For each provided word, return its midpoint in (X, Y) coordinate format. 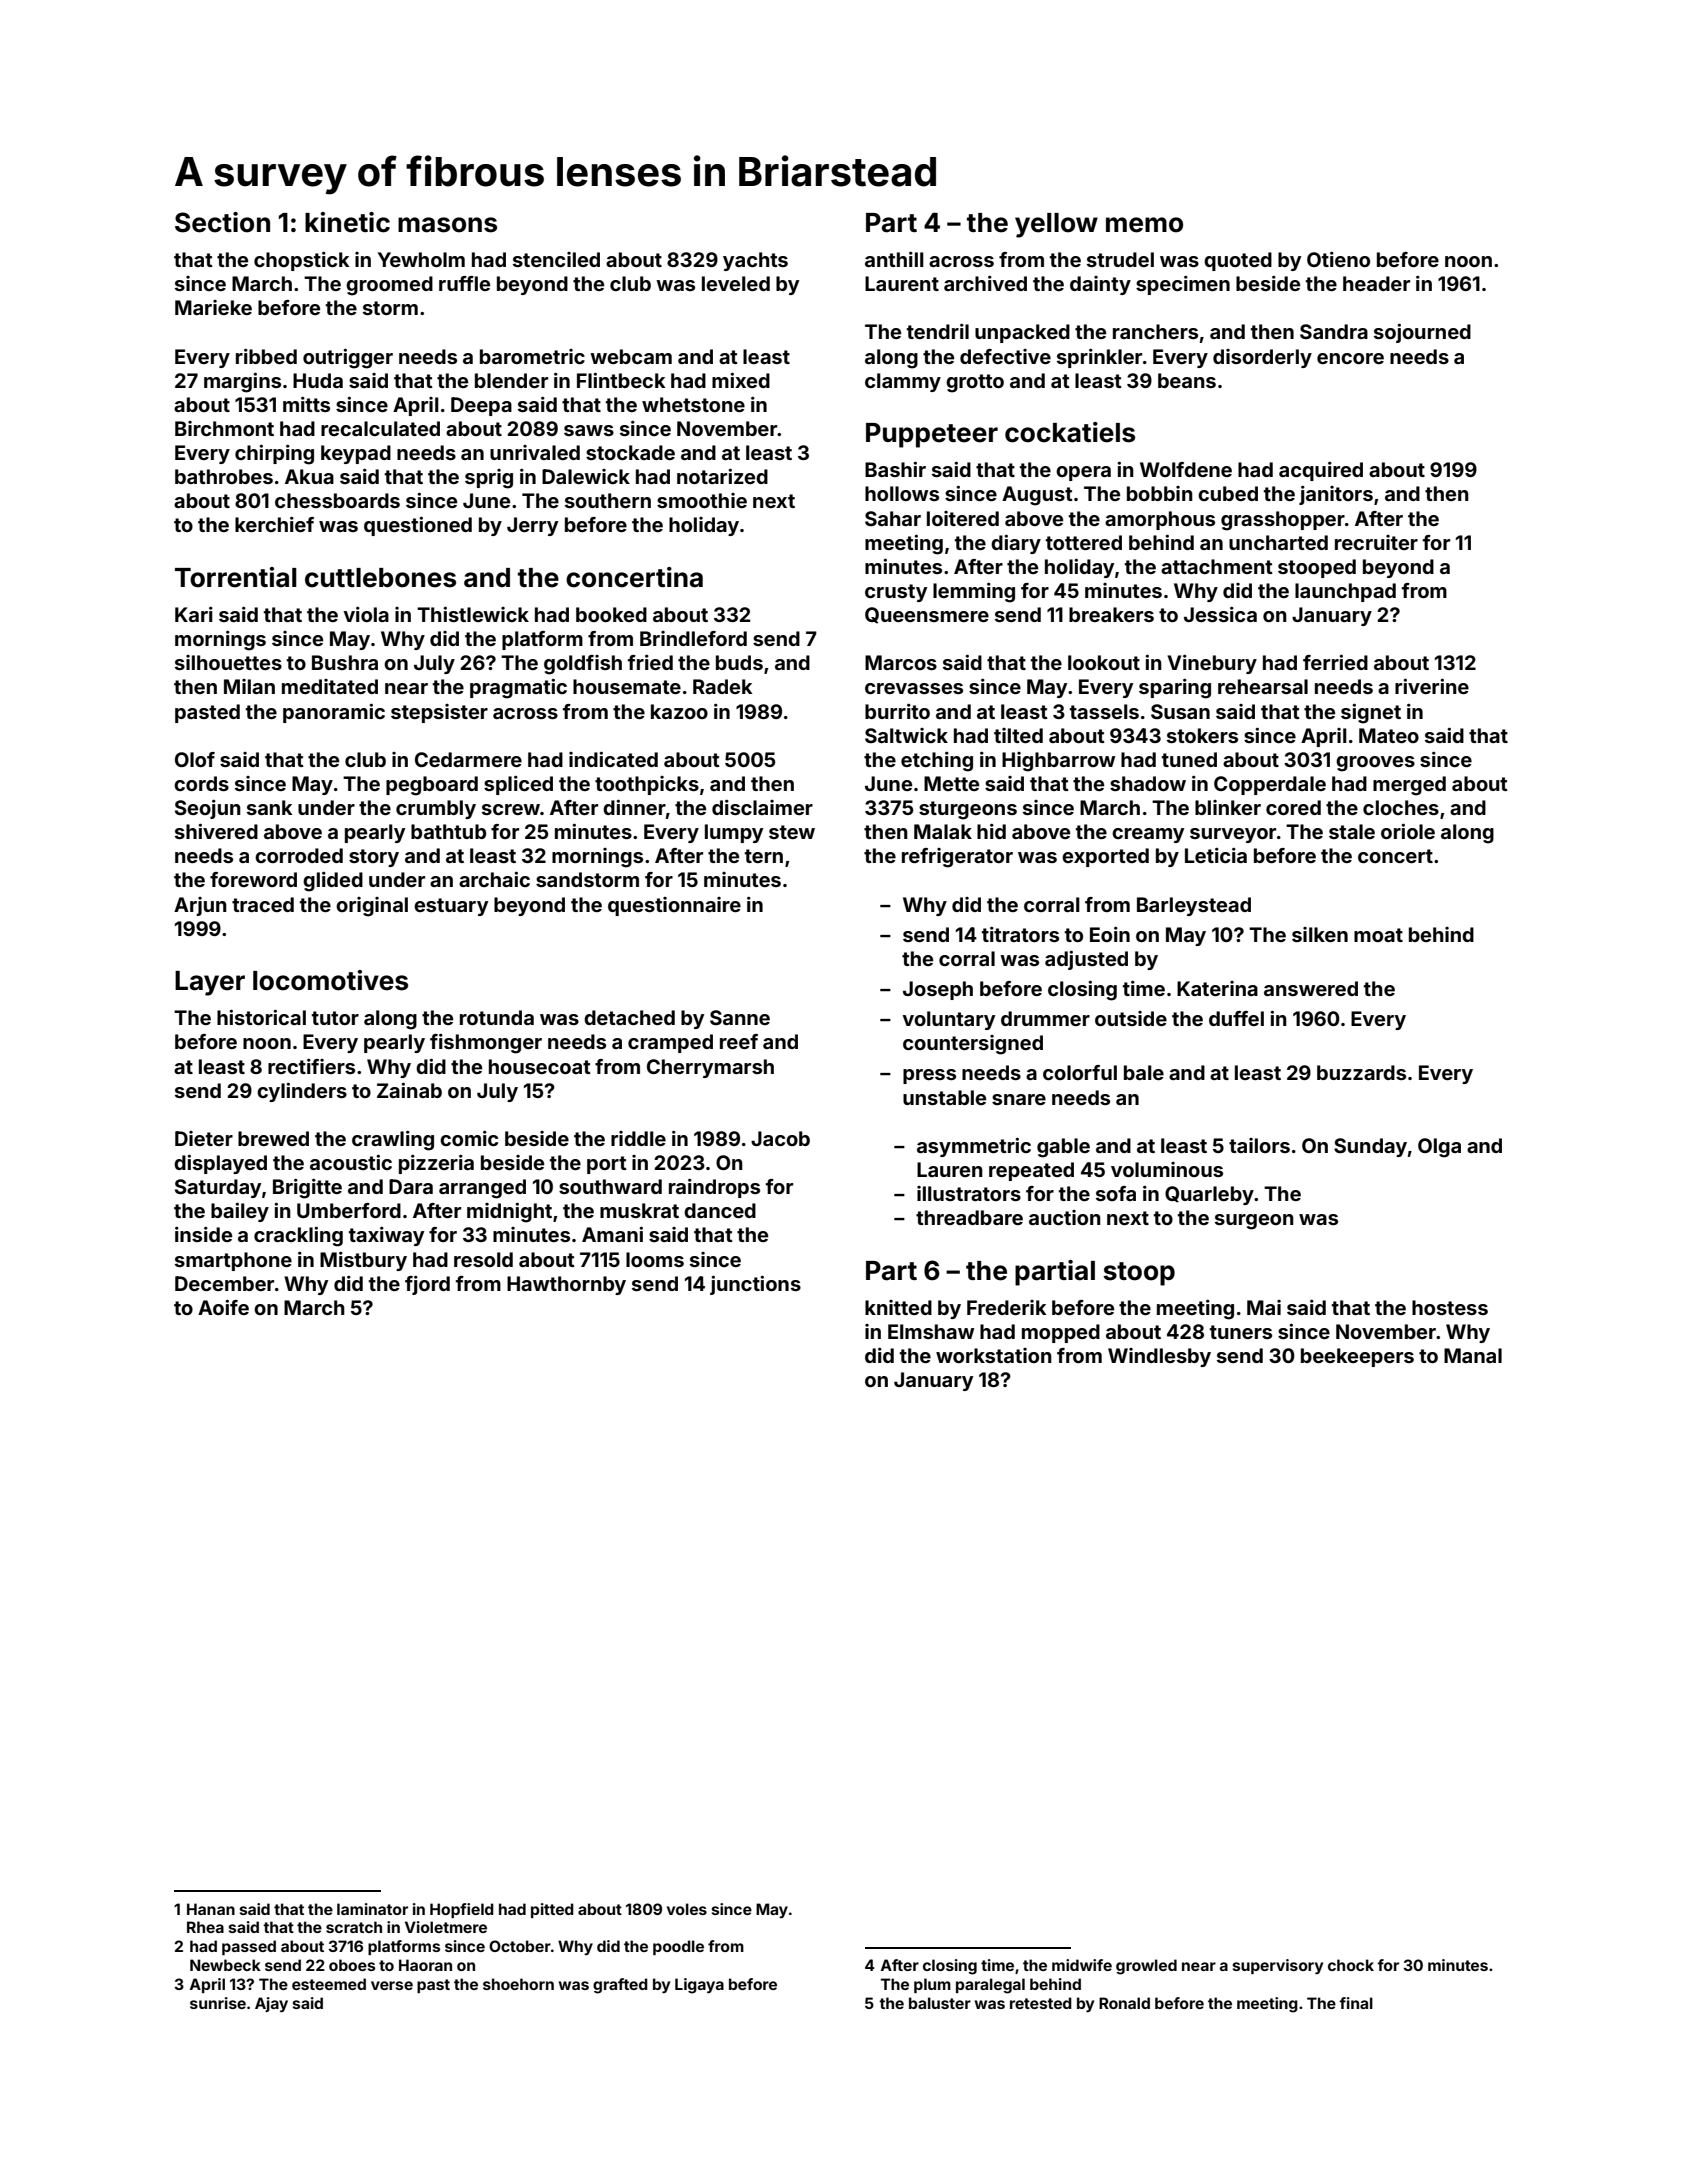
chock (1351, 1965)
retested (1041, 2003)
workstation (994, 1355)
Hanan (211, 1909)
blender (511, 380)
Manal (1473, 1355)
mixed (741, 380)
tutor (335, 1018)
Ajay (271, 2004)
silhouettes (228, 662)
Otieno (1338, 259)
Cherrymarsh (710, 1068)
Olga (1439, 1148)
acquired (1321, 471)
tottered (1084, 542)
